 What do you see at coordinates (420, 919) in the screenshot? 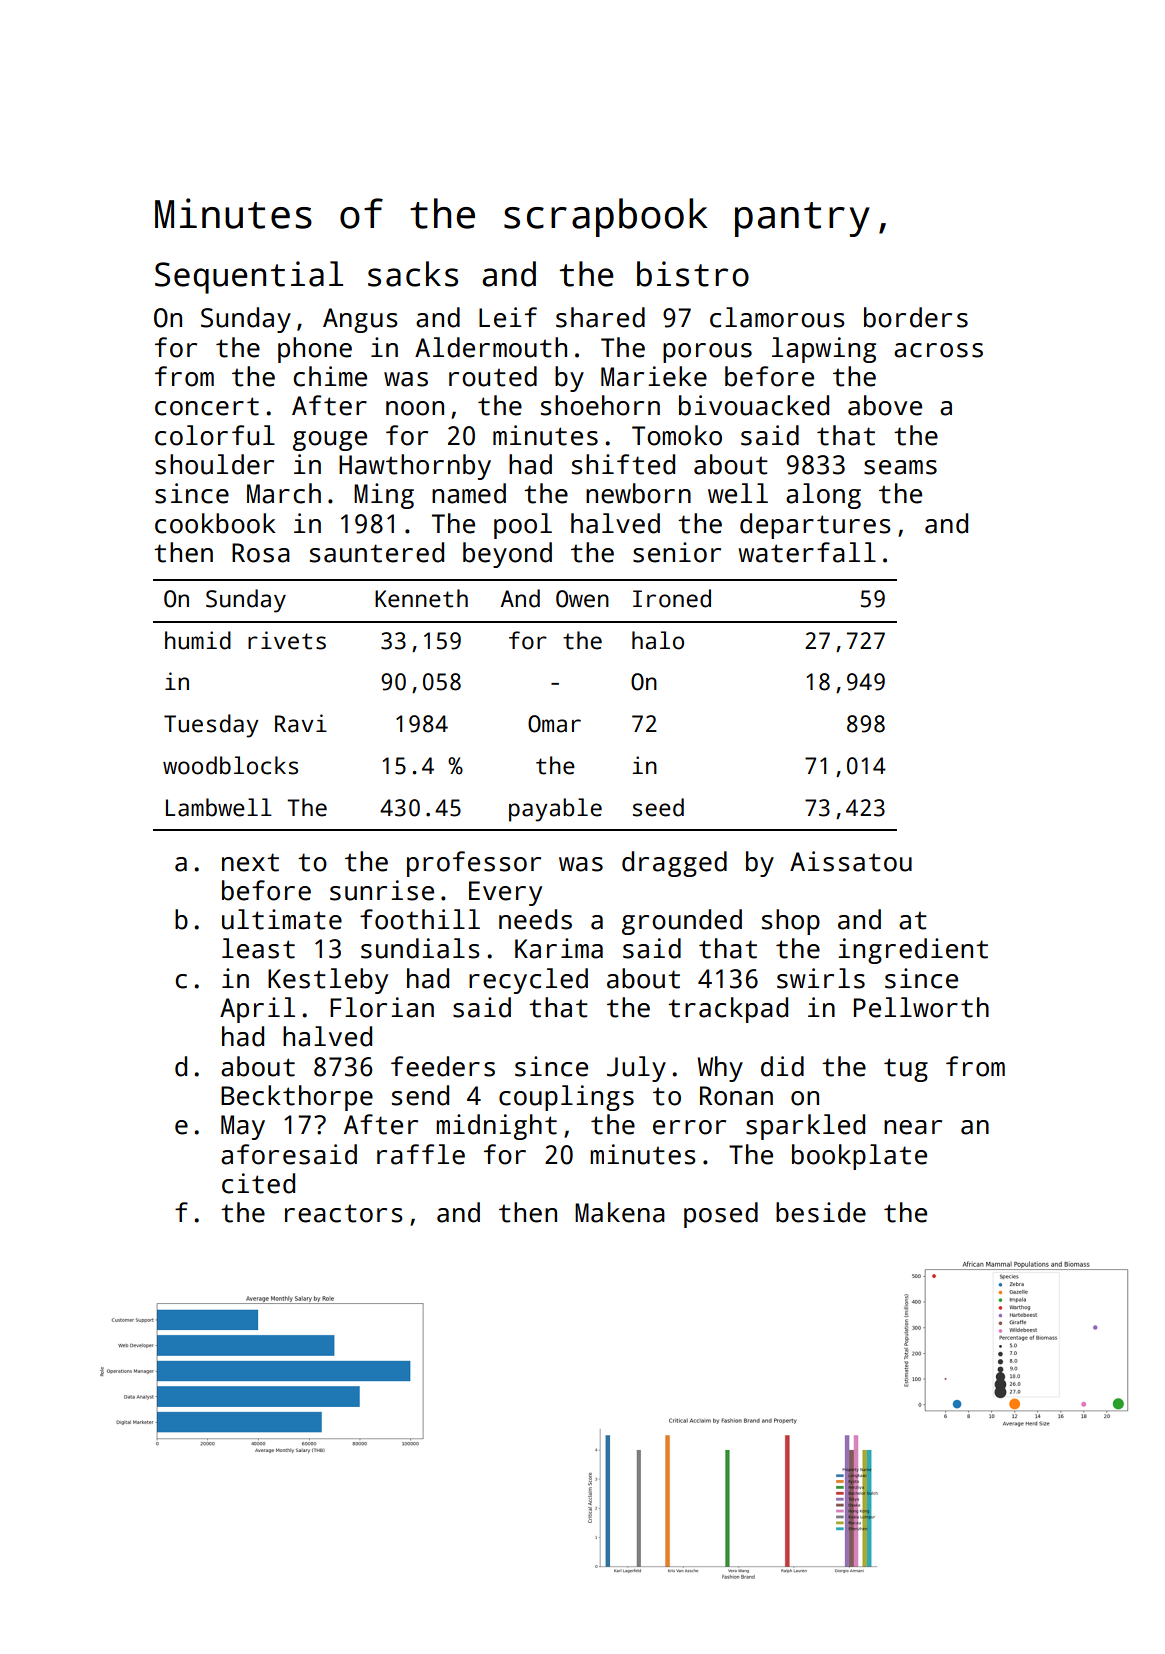
I see `foothill` at bounding box center [420, 919].
